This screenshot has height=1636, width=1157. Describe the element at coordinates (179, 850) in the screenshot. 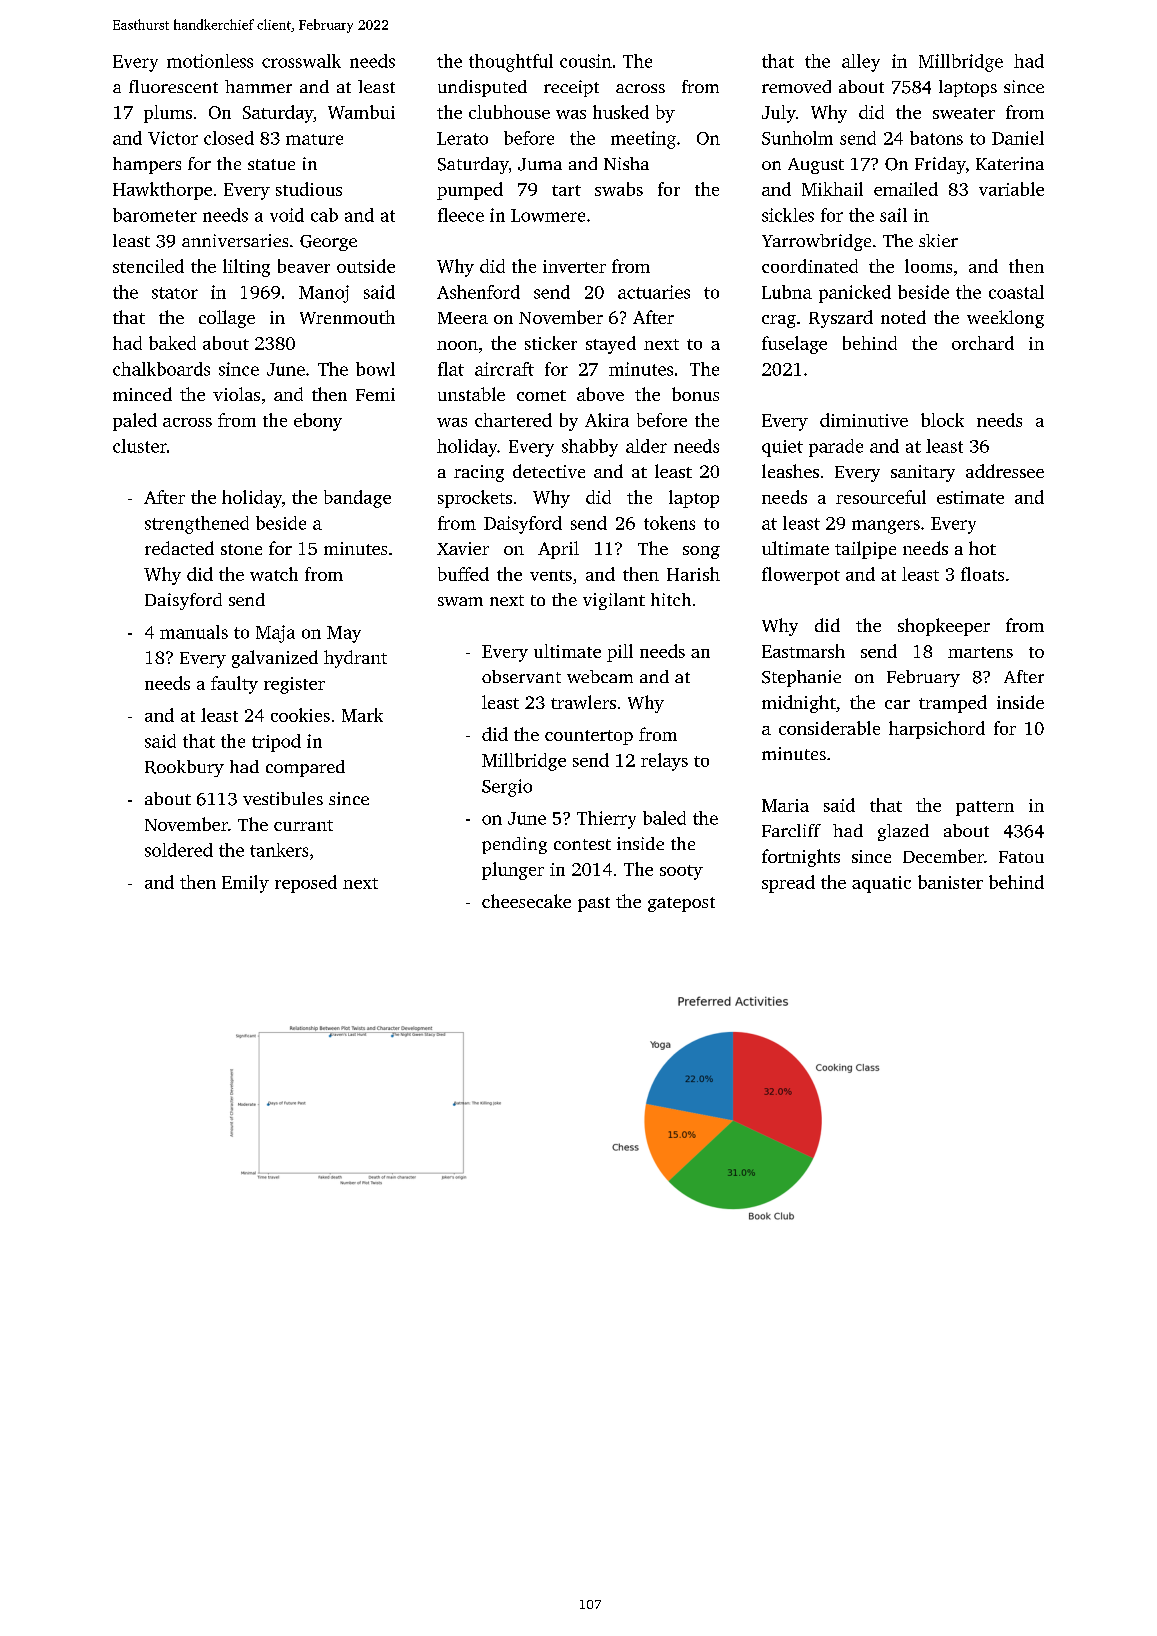

I see `soldered` at that location.
